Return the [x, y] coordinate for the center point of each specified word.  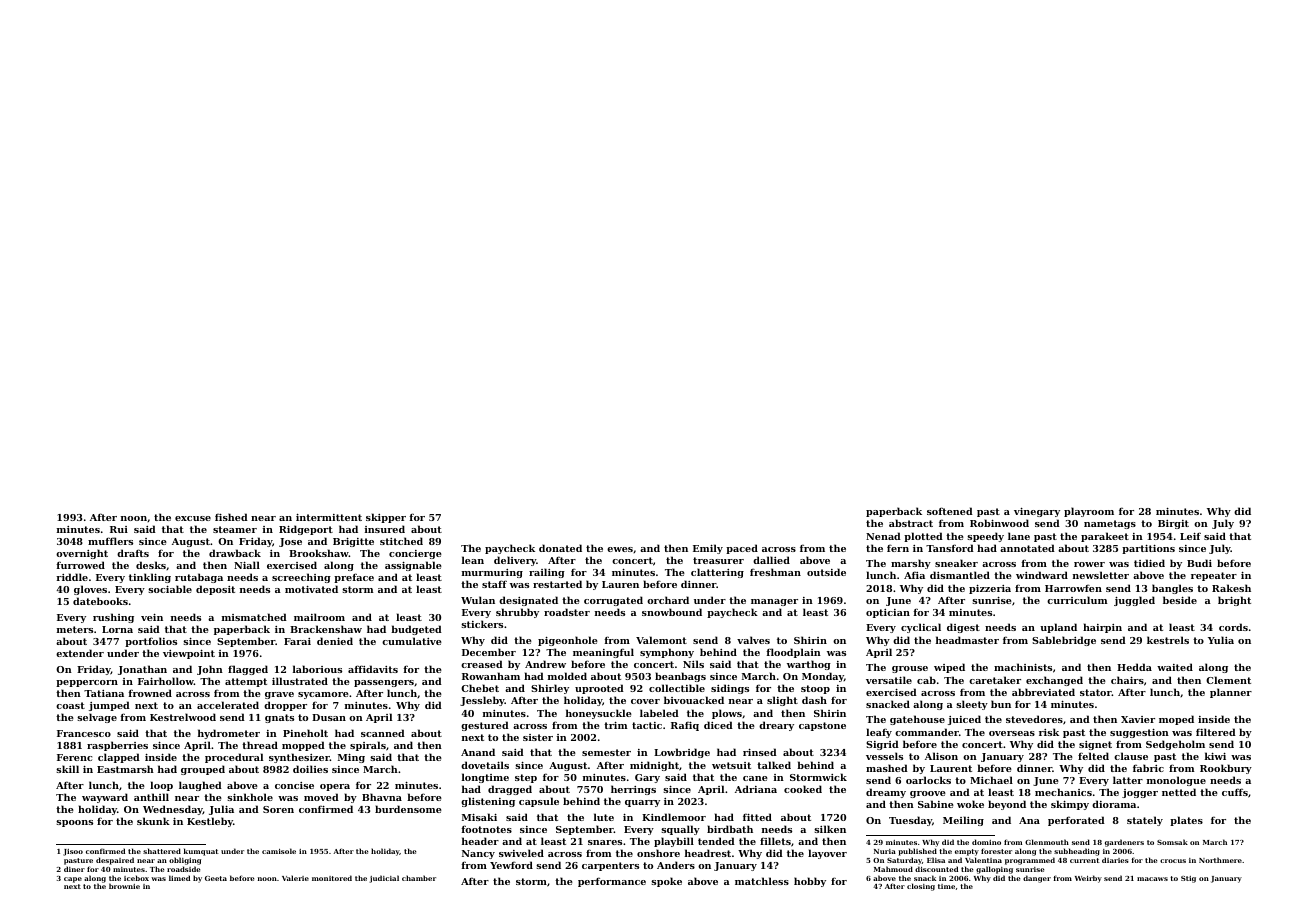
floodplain [793, 653]
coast [70, 705]
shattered [162, 851]
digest [963, 628]
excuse [193, 518]
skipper [386, 518]
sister [538, 737]
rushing [113, 618]
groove [928, 794]
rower [1089, 564]
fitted [757, 817]
